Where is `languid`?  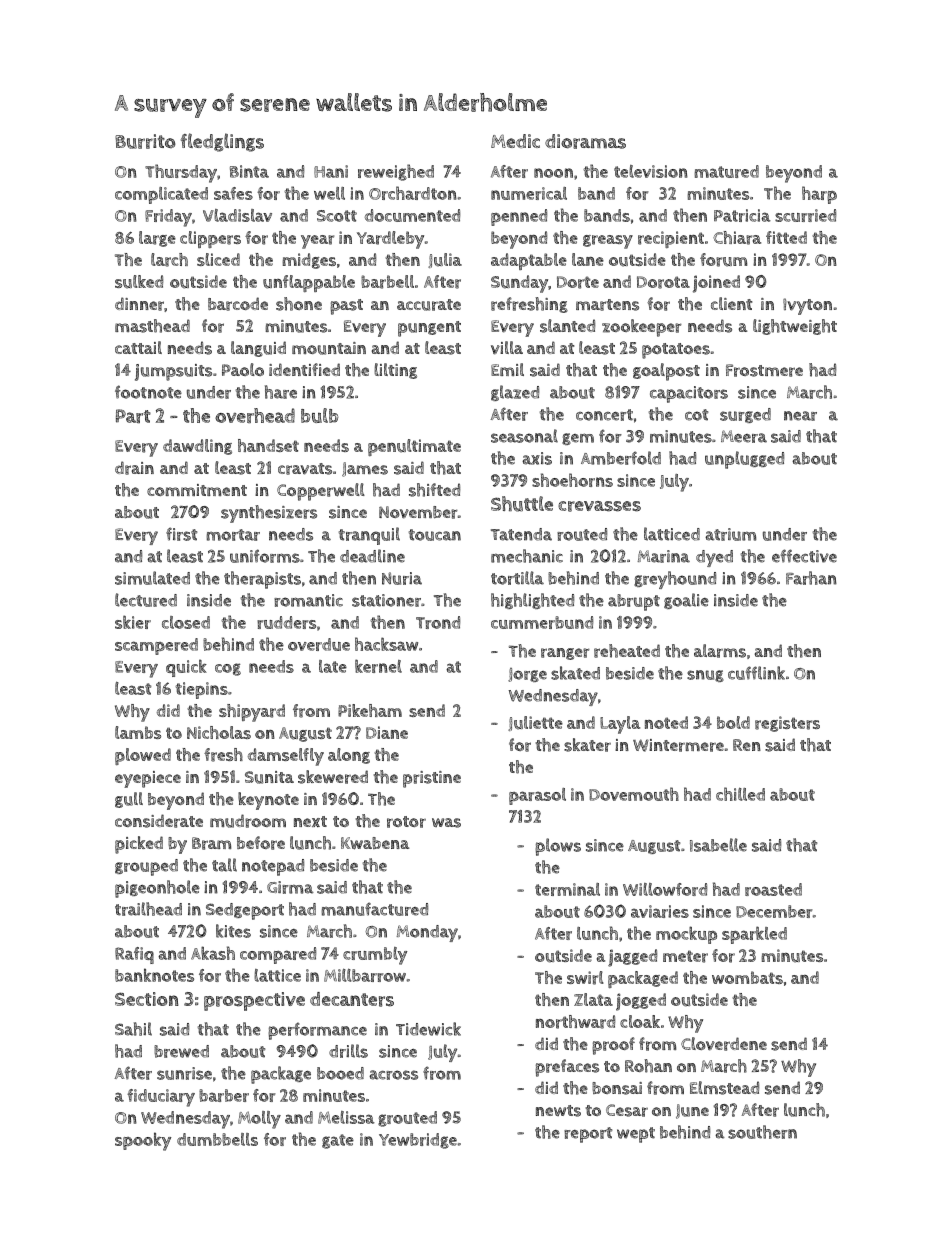
languid is located at coordinates (258, 349).
